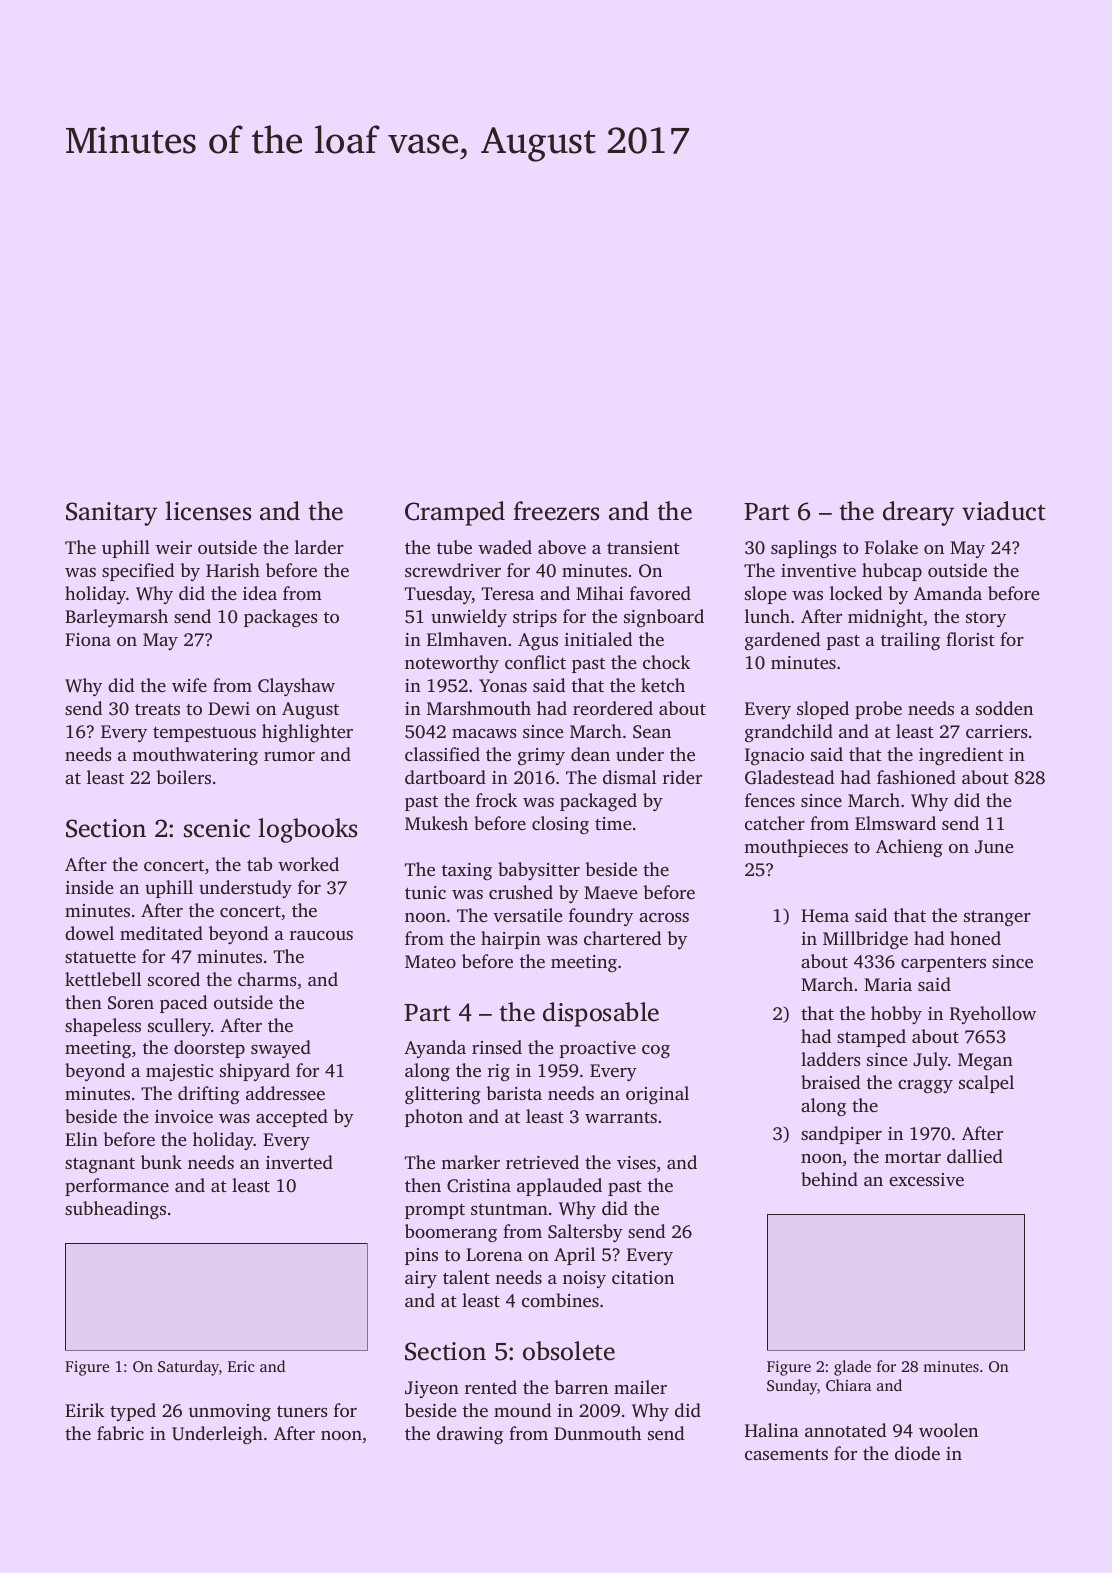 This document has width=1112, height=1573. Describe the element at coordinates (89, 887) in the document. I see `inside` at that location.
